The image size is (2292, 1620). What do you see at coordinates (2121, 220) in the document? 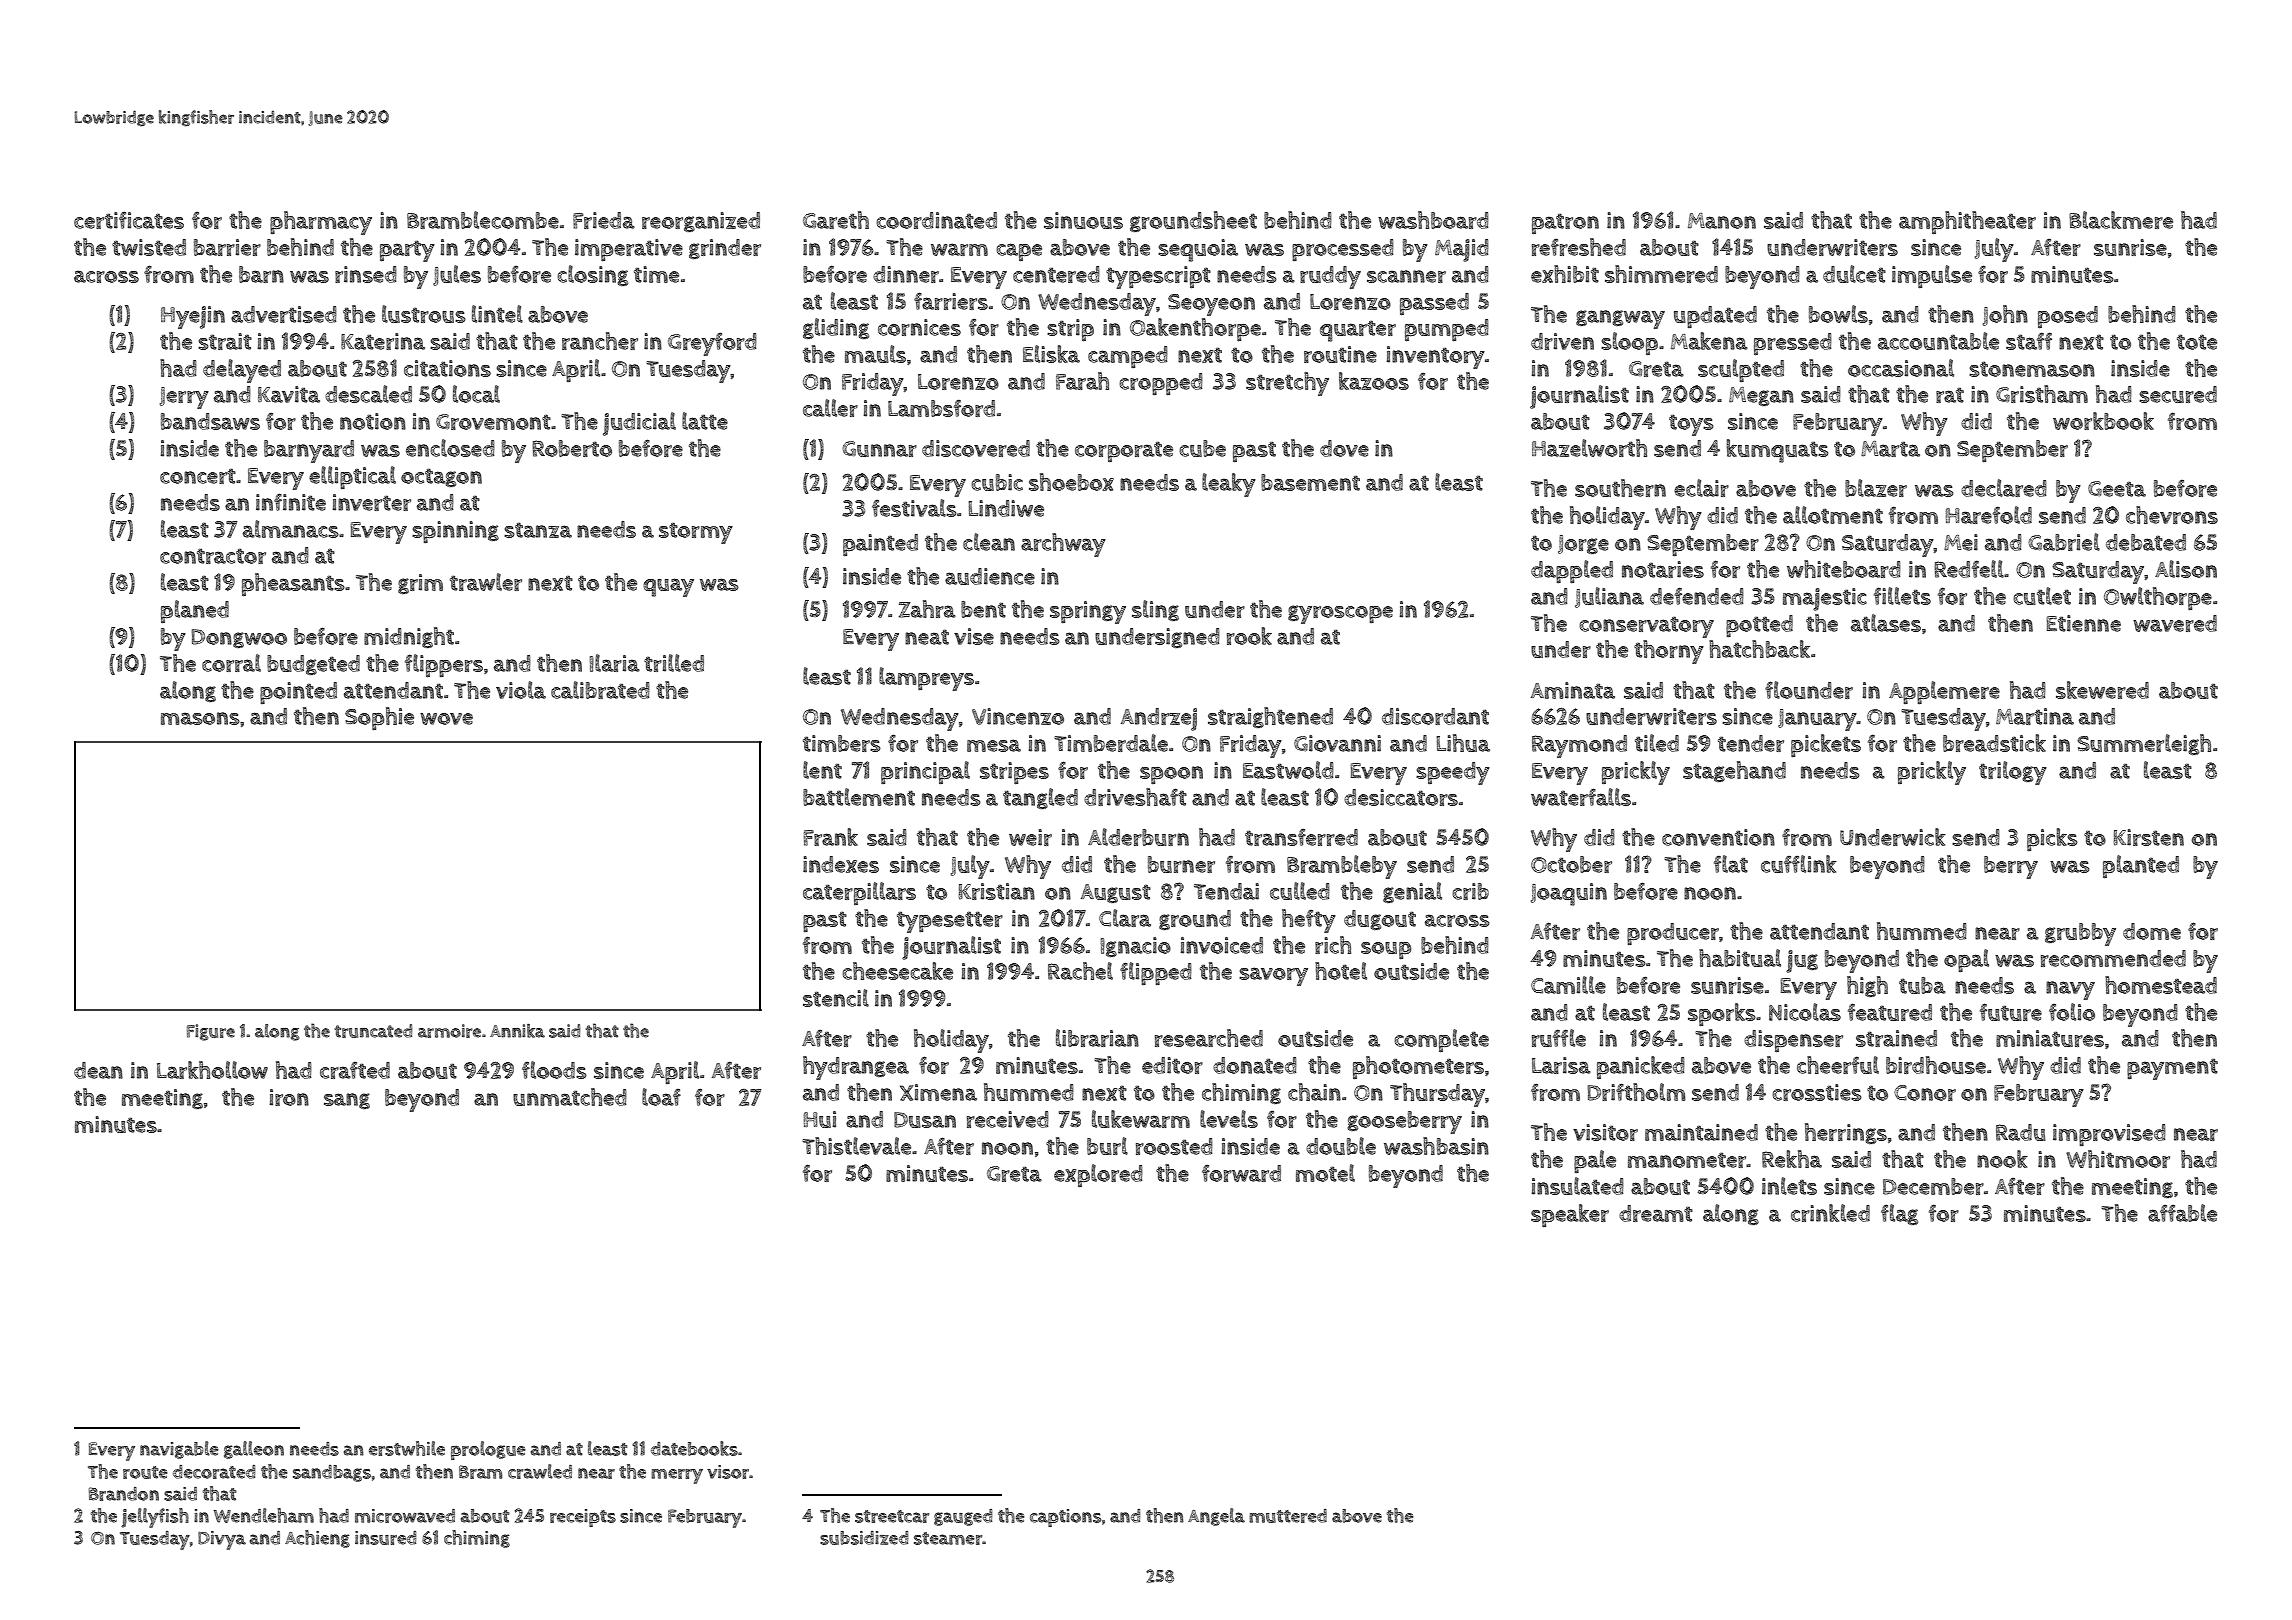
I see `Blackmere` at bounding box center [2121, 220].
